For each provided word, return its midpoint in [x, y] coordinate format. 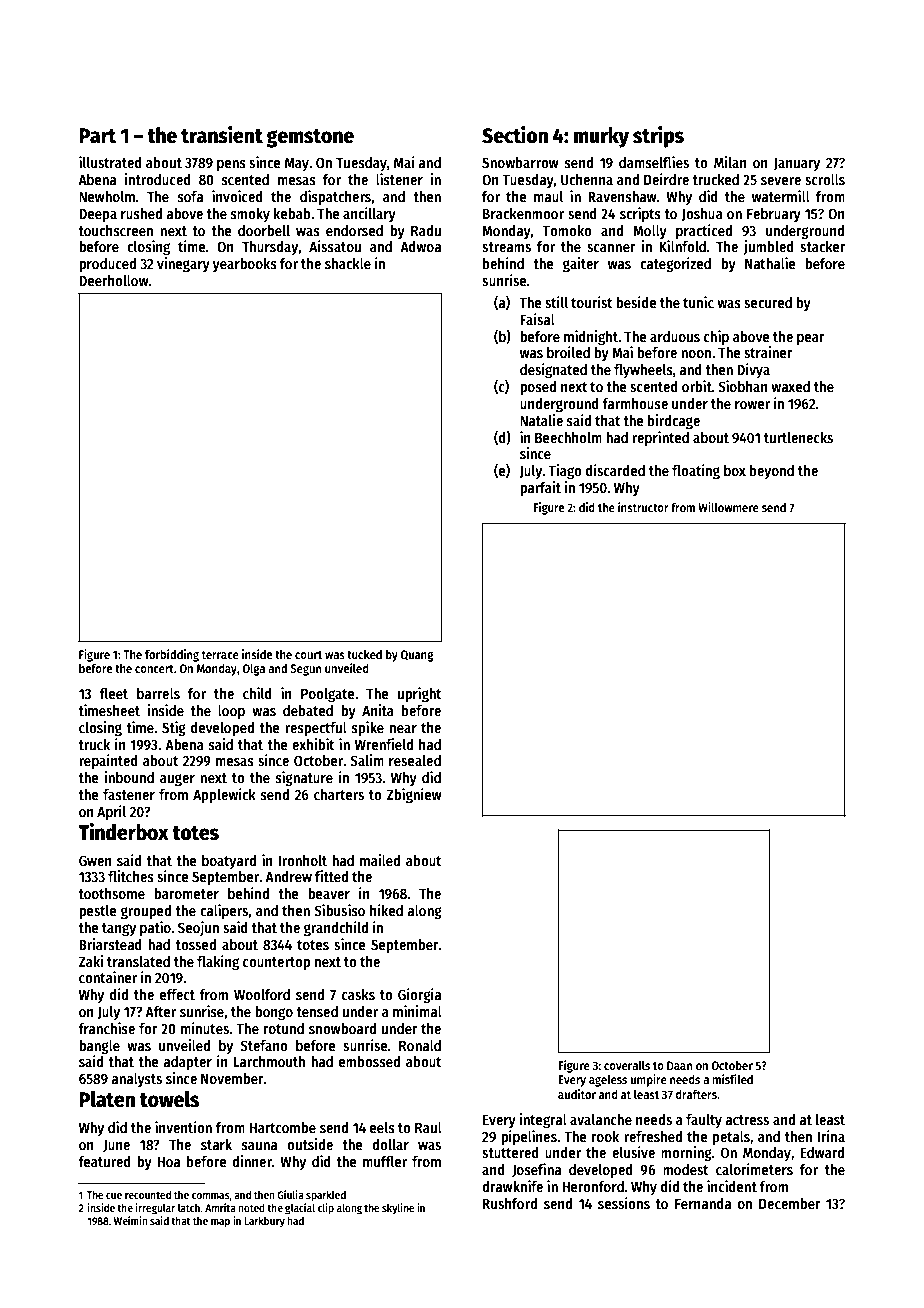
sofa [190, 196]
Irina [831, 1136]
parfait [540, 488]
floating [696, 471]
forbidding [172, 655]
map [220, 1223]
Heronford [593, 1186]
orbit [697, 386]
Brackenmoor [523, 213]
